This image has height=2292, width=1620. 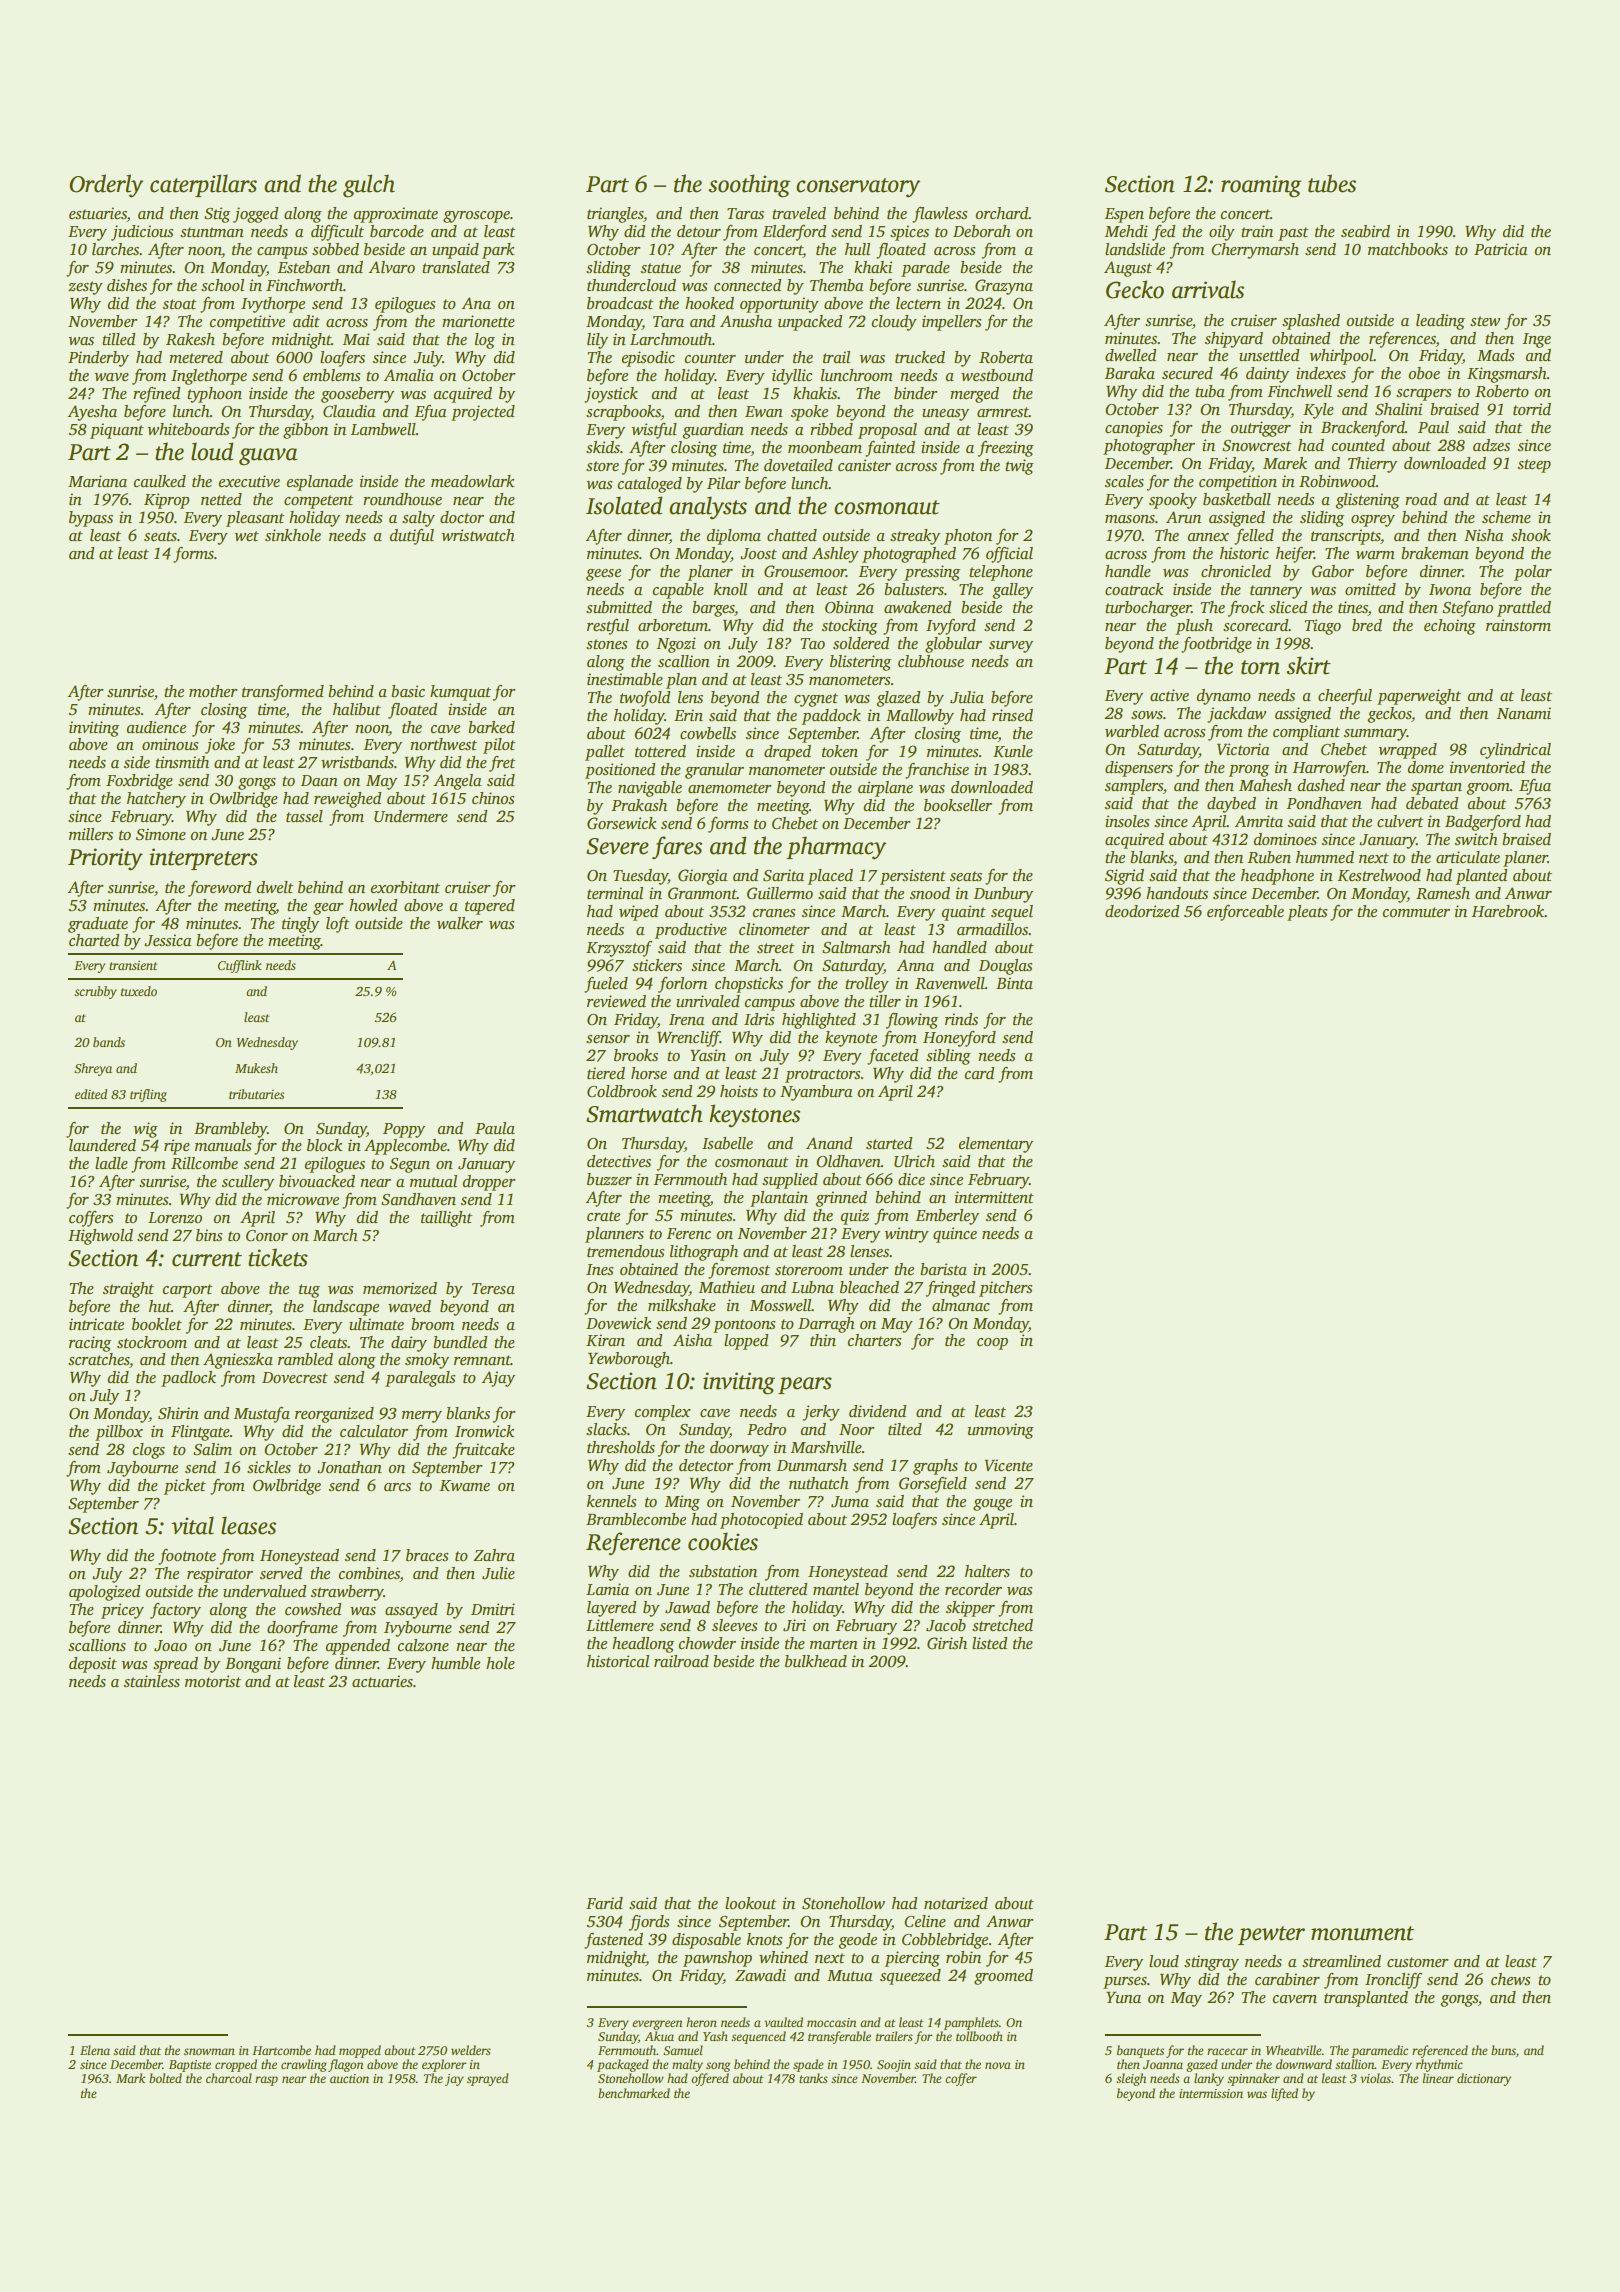 I want to click on bins, so click(x=209, y=1235).
